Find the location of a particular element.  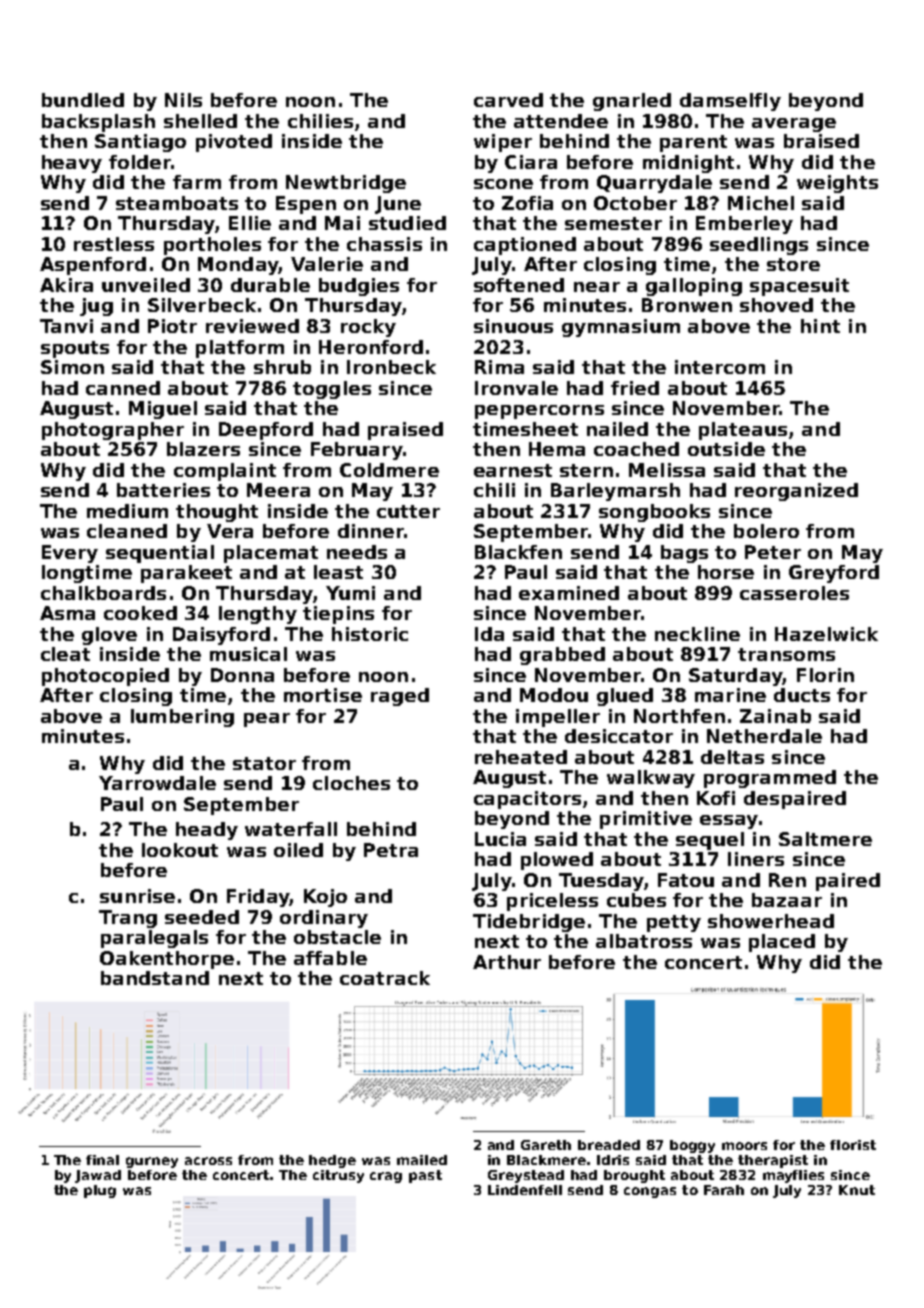

therapist is located at coordinates (773, 1161).
